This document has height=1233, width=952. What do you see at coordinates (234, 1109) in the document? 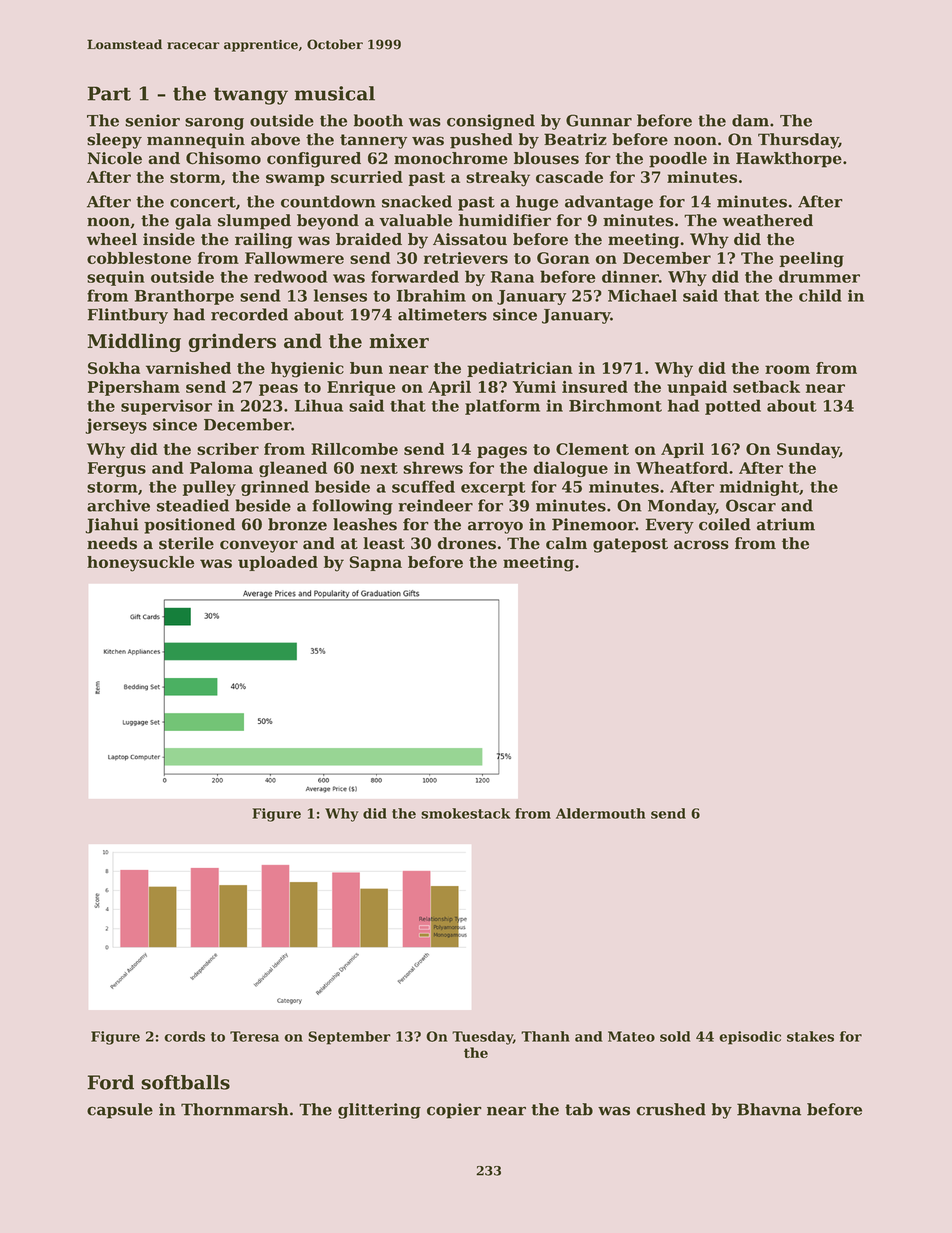
I see `Thornmarsh` at bounding box center [234, 1109].
